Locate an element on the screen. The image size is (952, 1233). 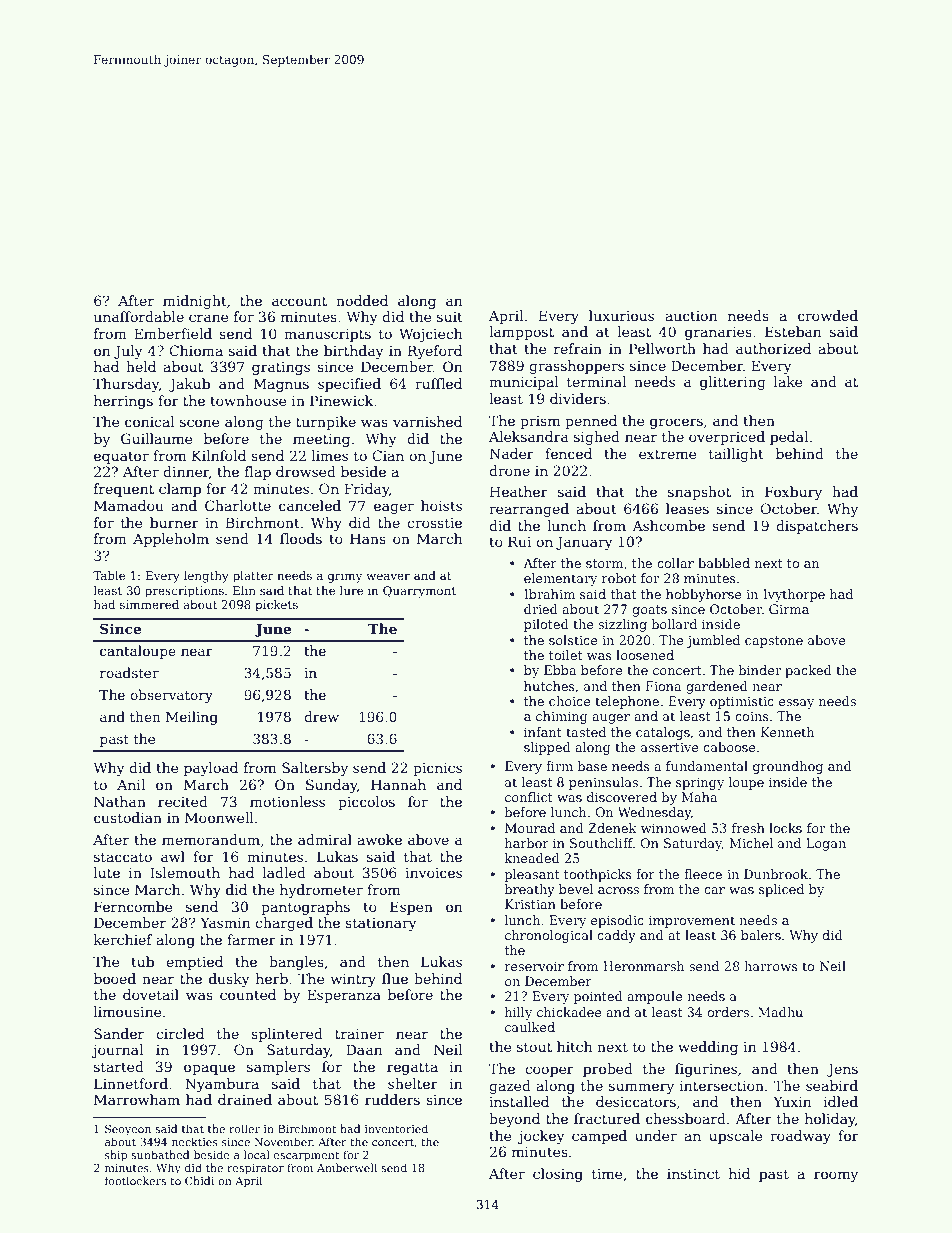
Ferncombe is located at coordinates (133, 906).
